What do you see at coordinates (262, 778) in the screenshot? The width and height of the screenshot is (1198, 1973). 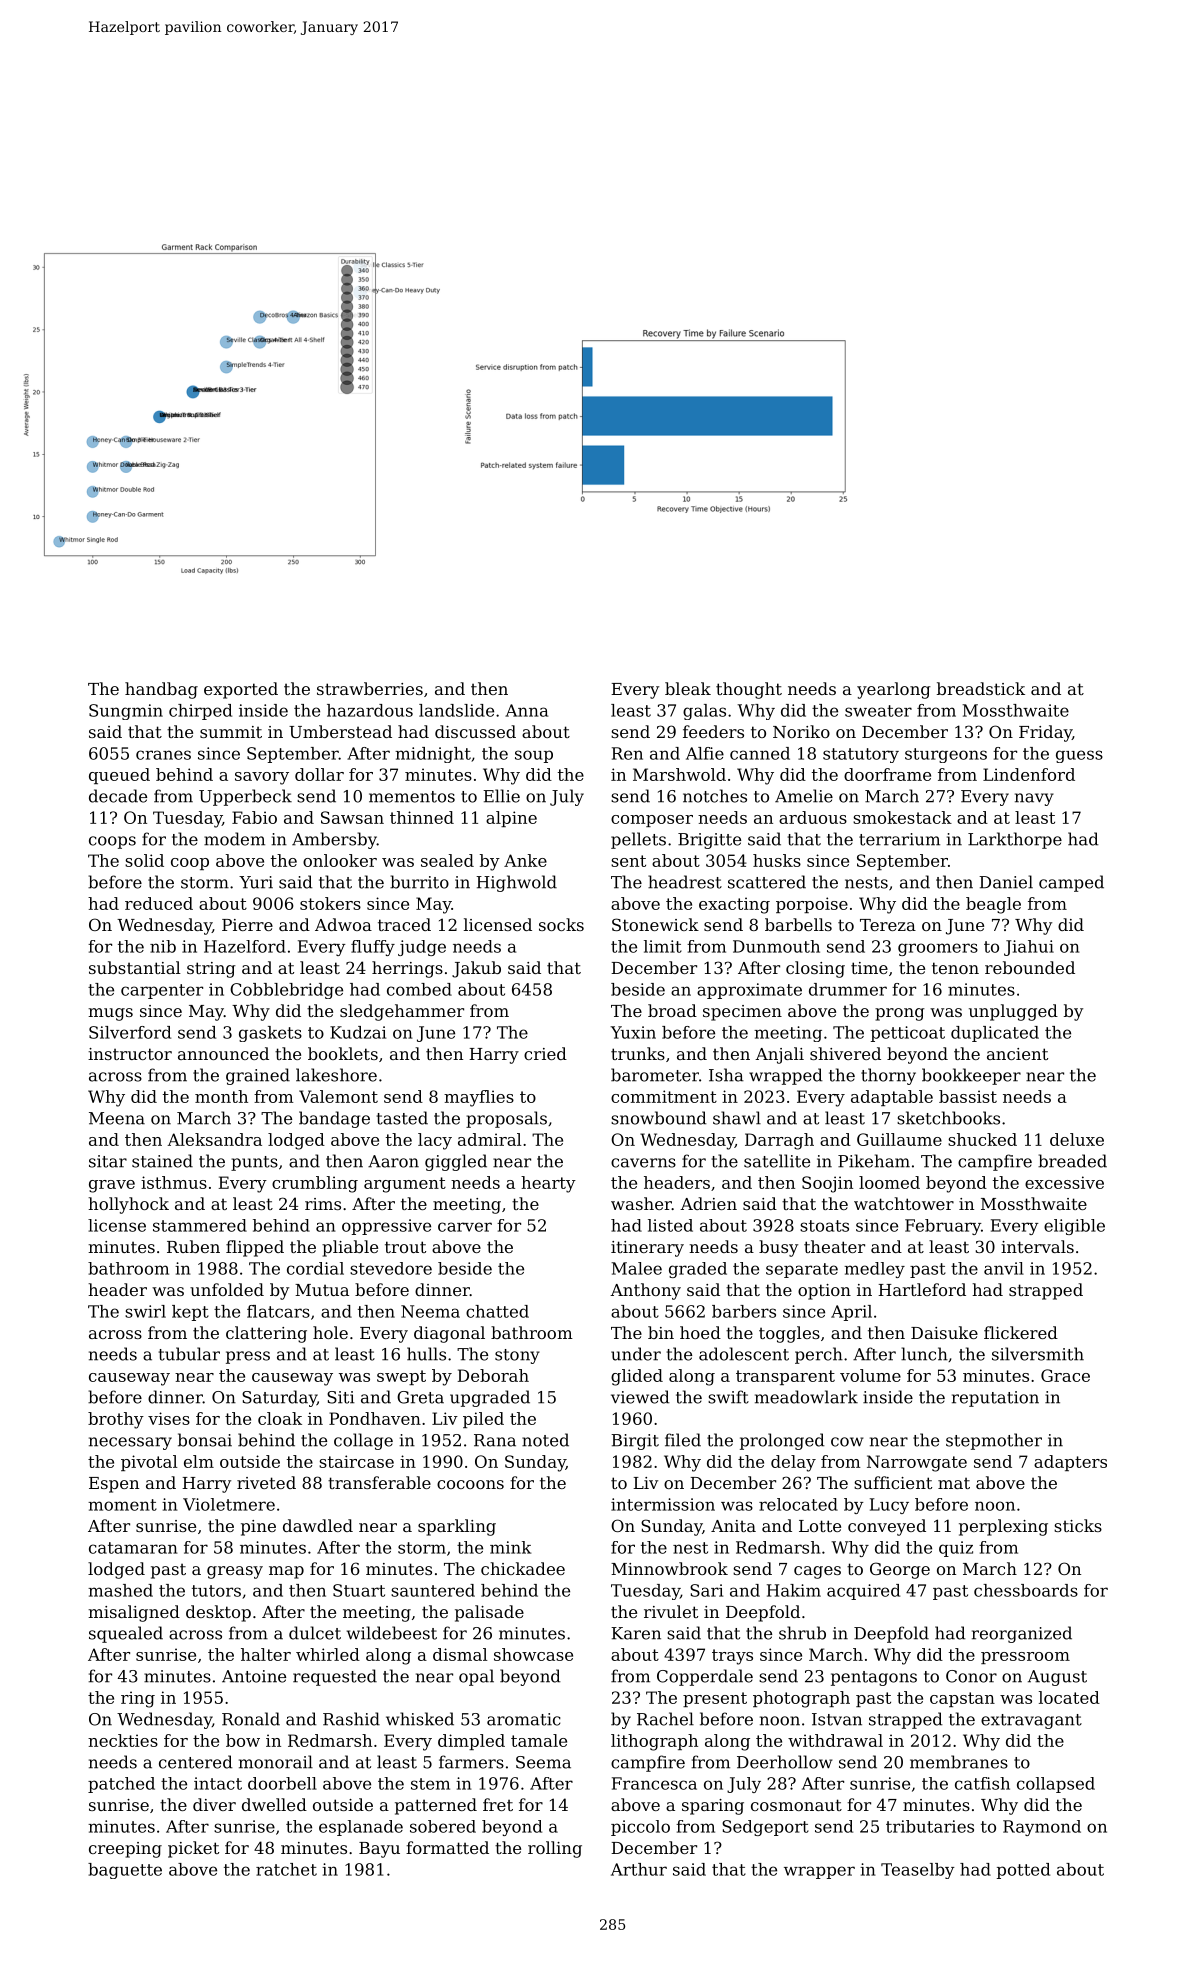 I see `savory` at bounding box center [262, 778].
